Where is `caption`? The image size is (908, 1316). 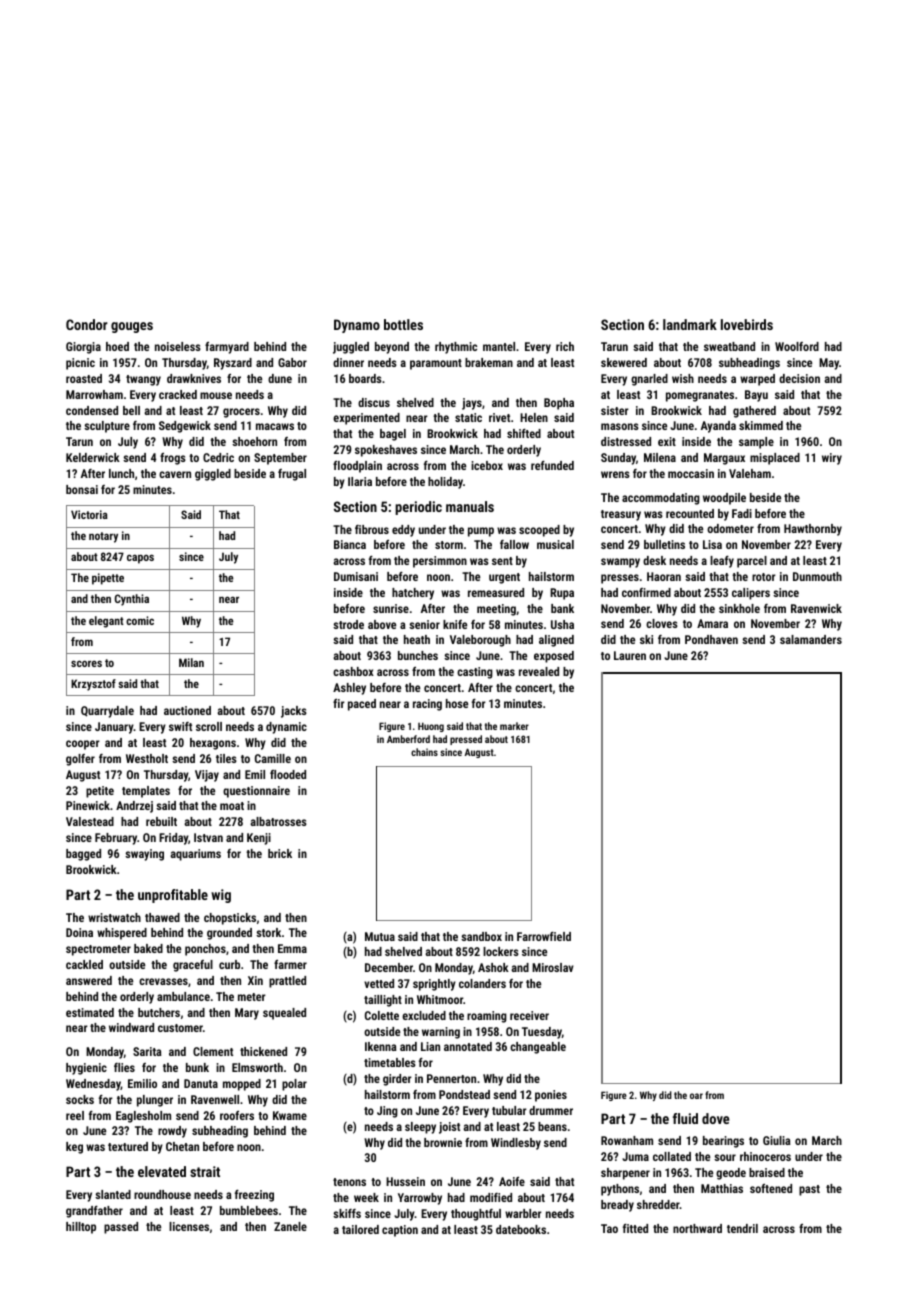
caption is located at coordinates (400, 1231).
